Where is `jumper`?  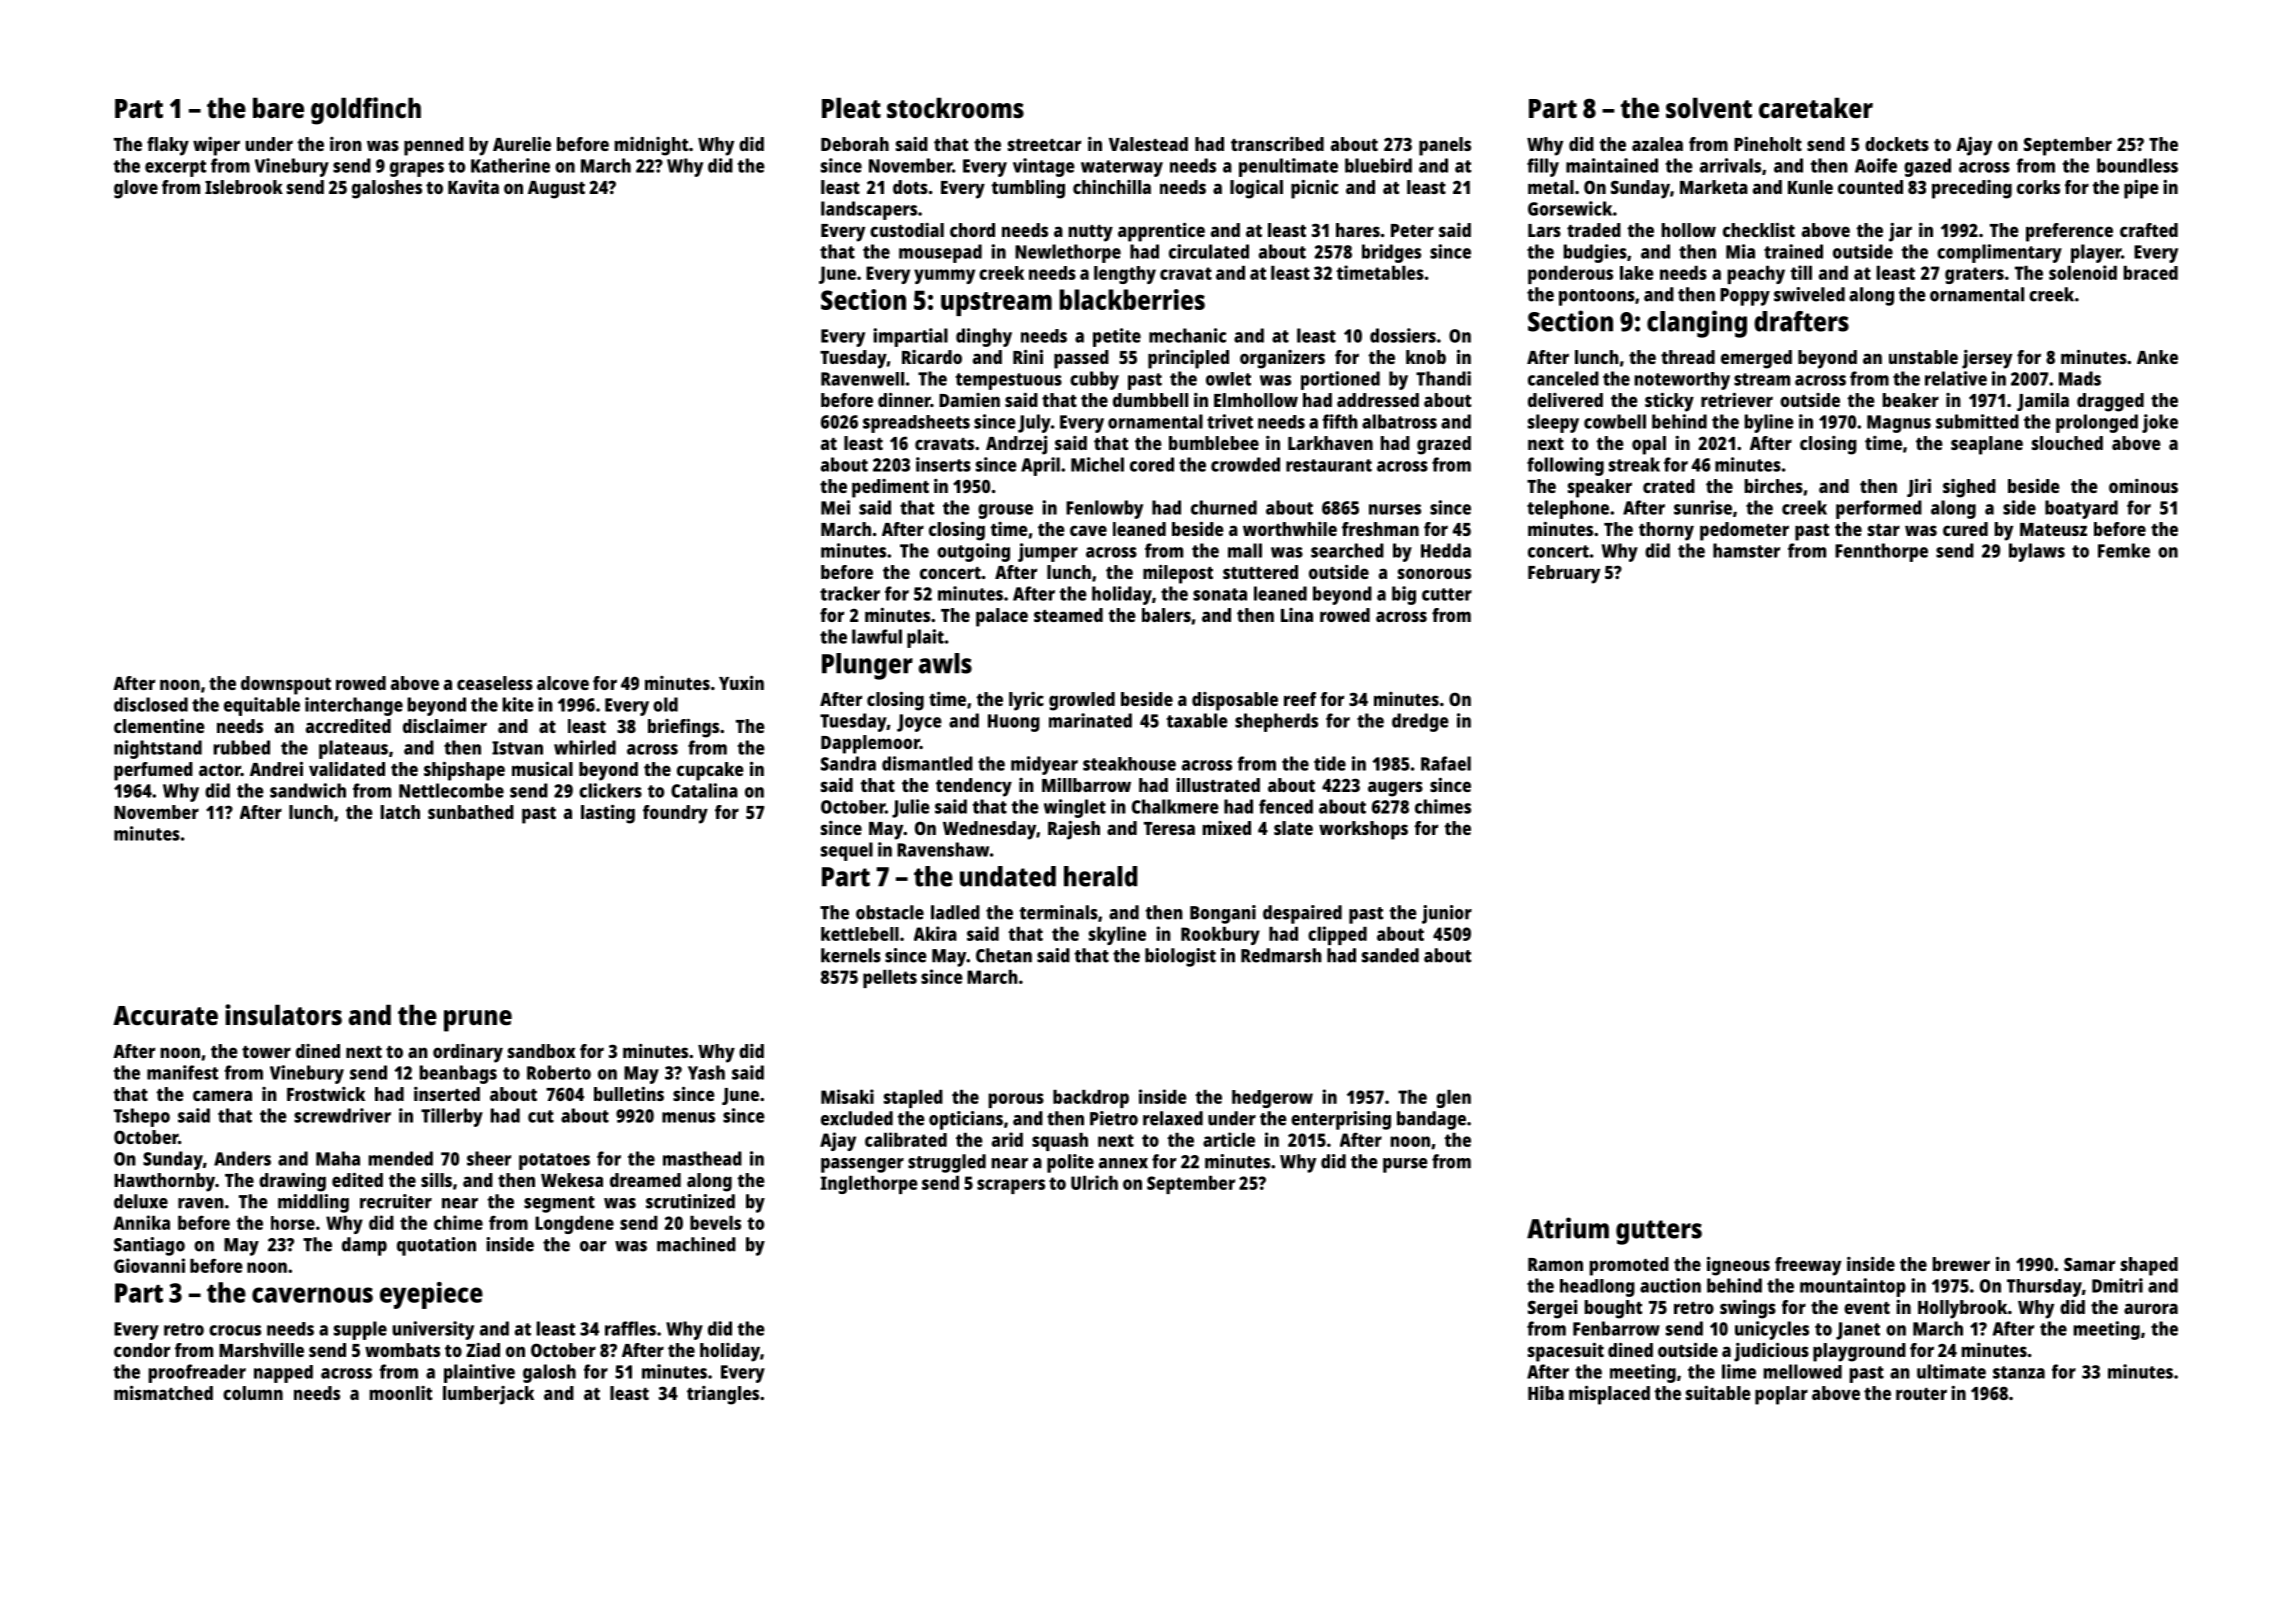 jumper is located at coordinates (1048, 552).
